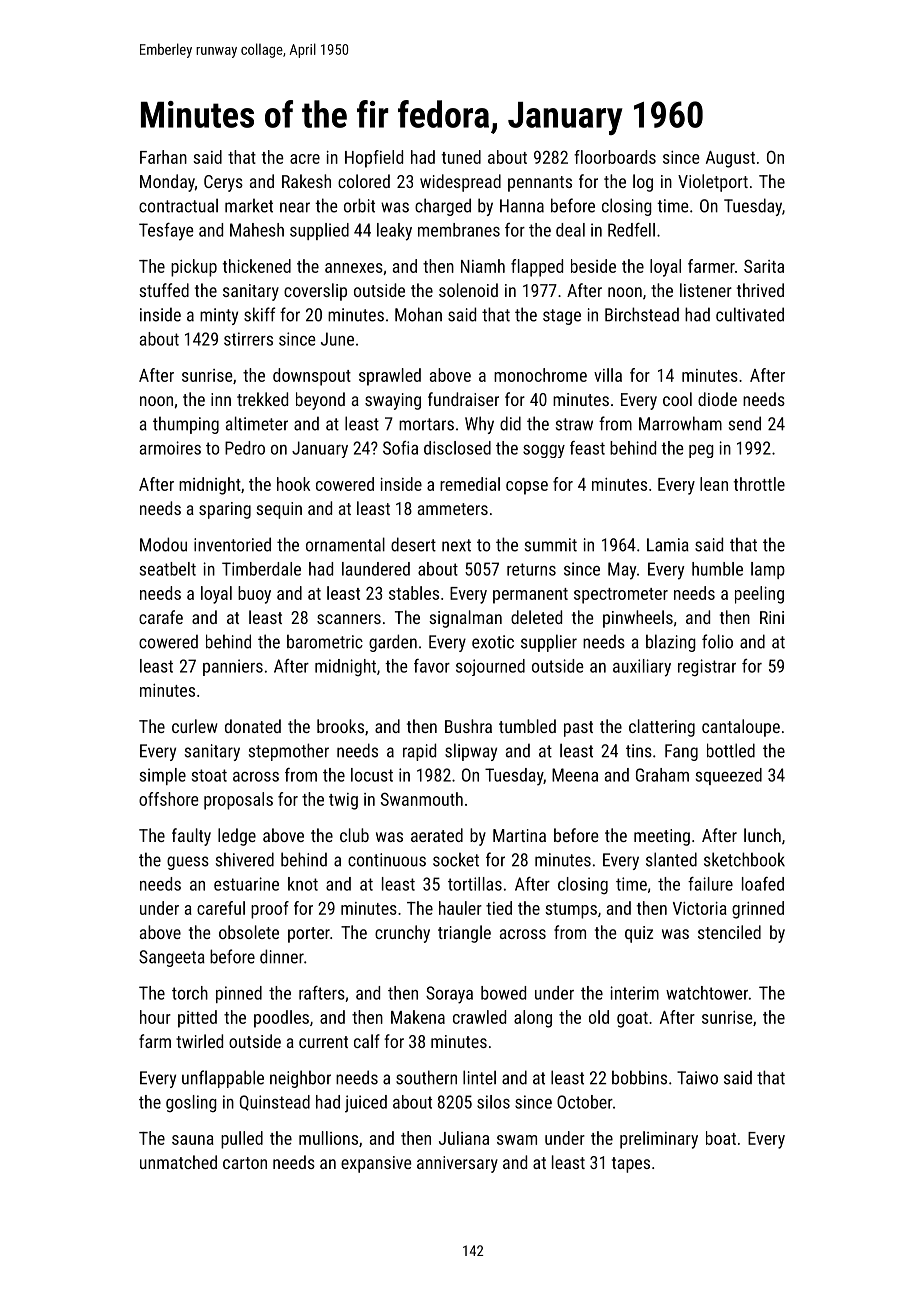 The image size is (924, 1314). Describe the element at coordinates (223, 1079) in the image. I see `unflappable` at that location.
